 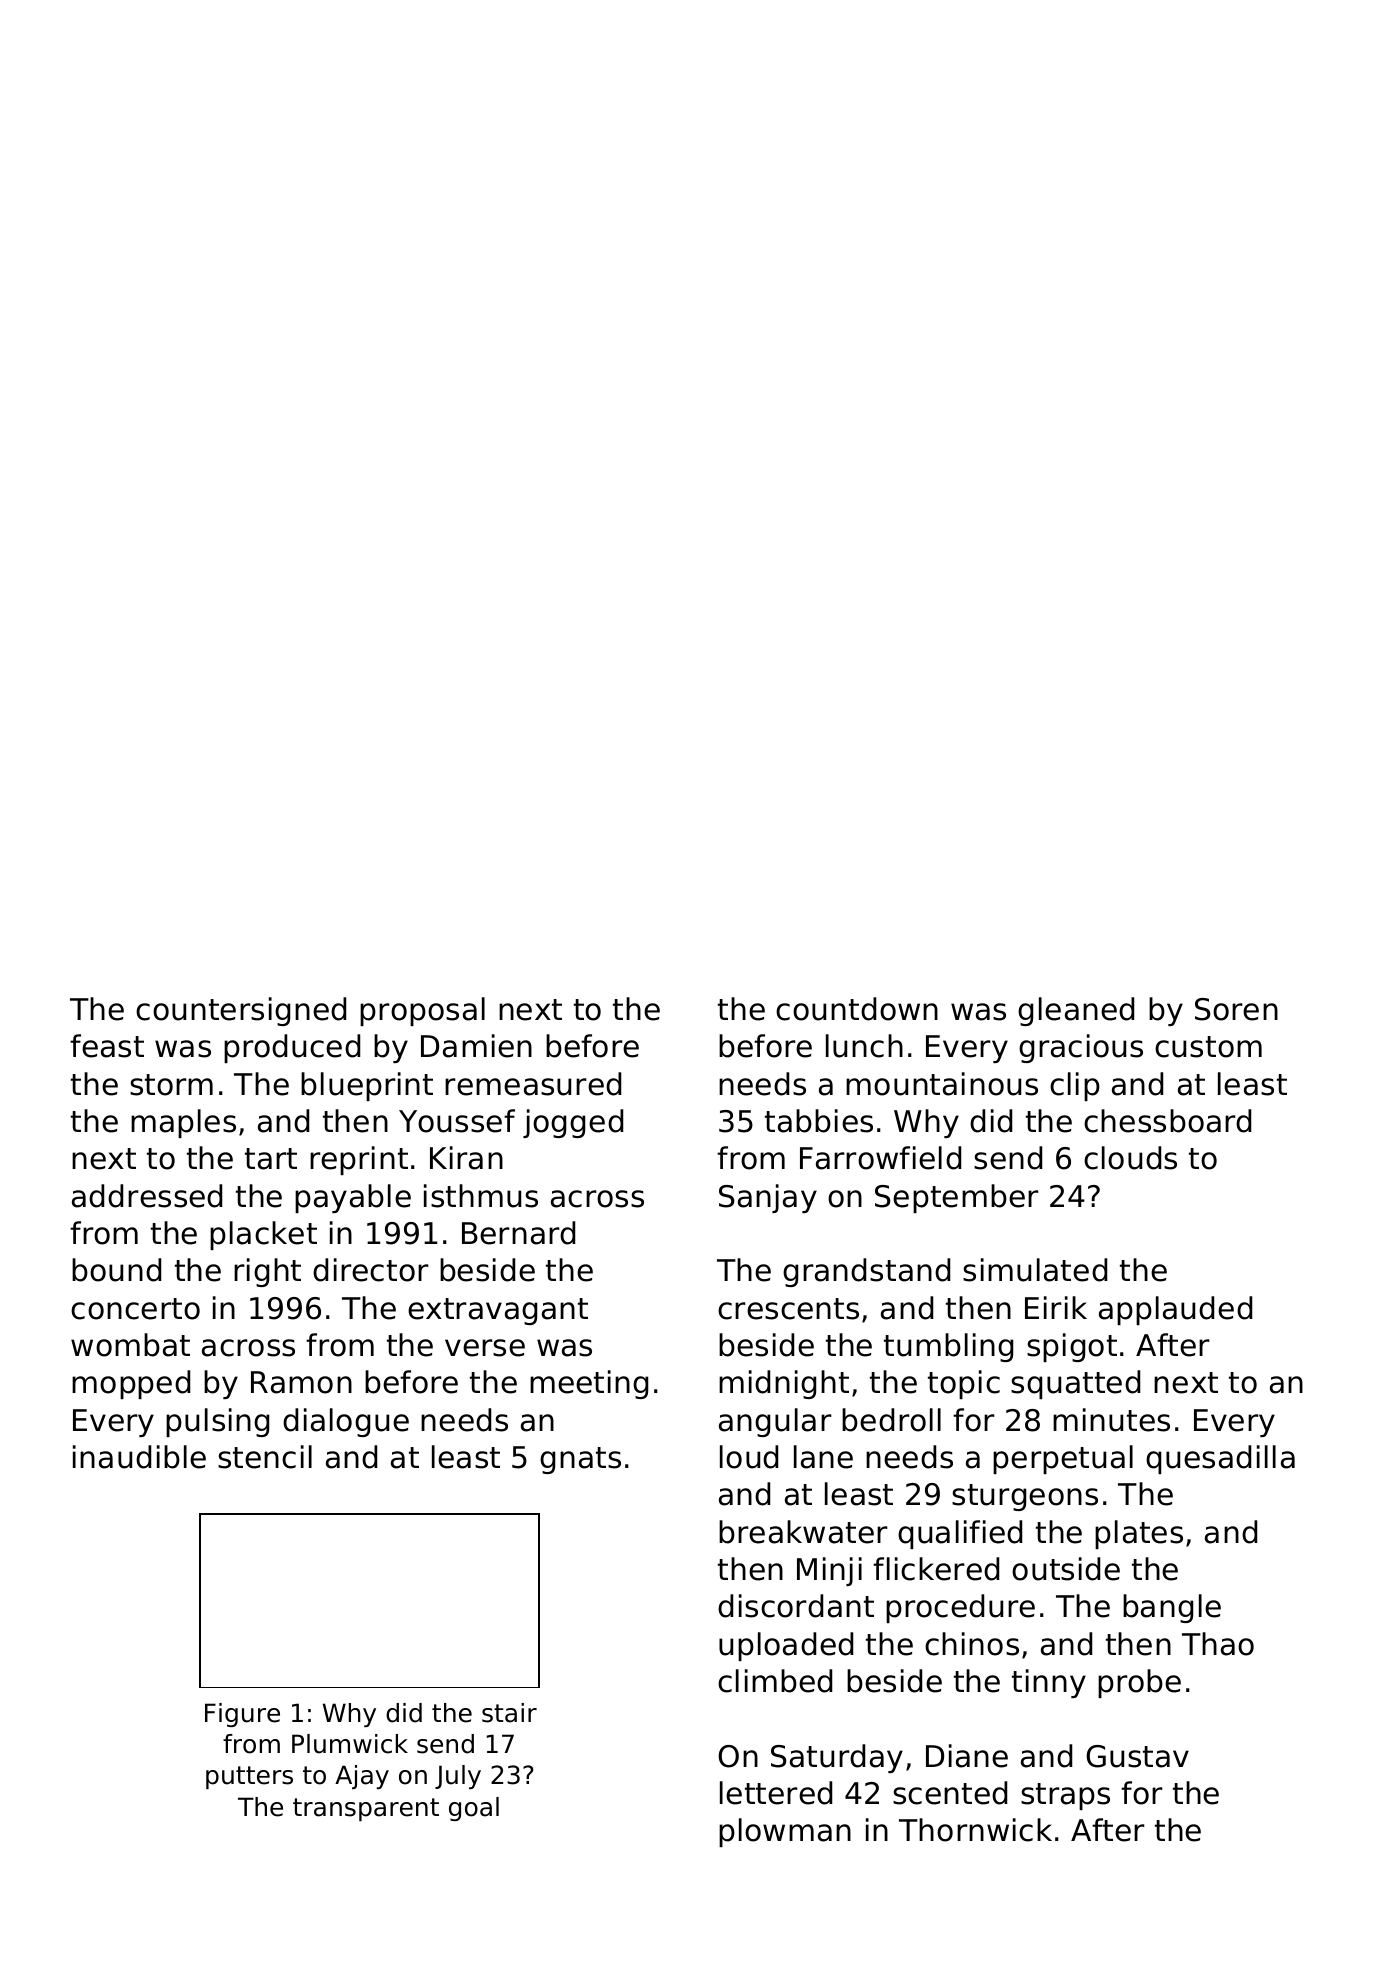 I want to click on wombat, so click(x=130, y=1345).
